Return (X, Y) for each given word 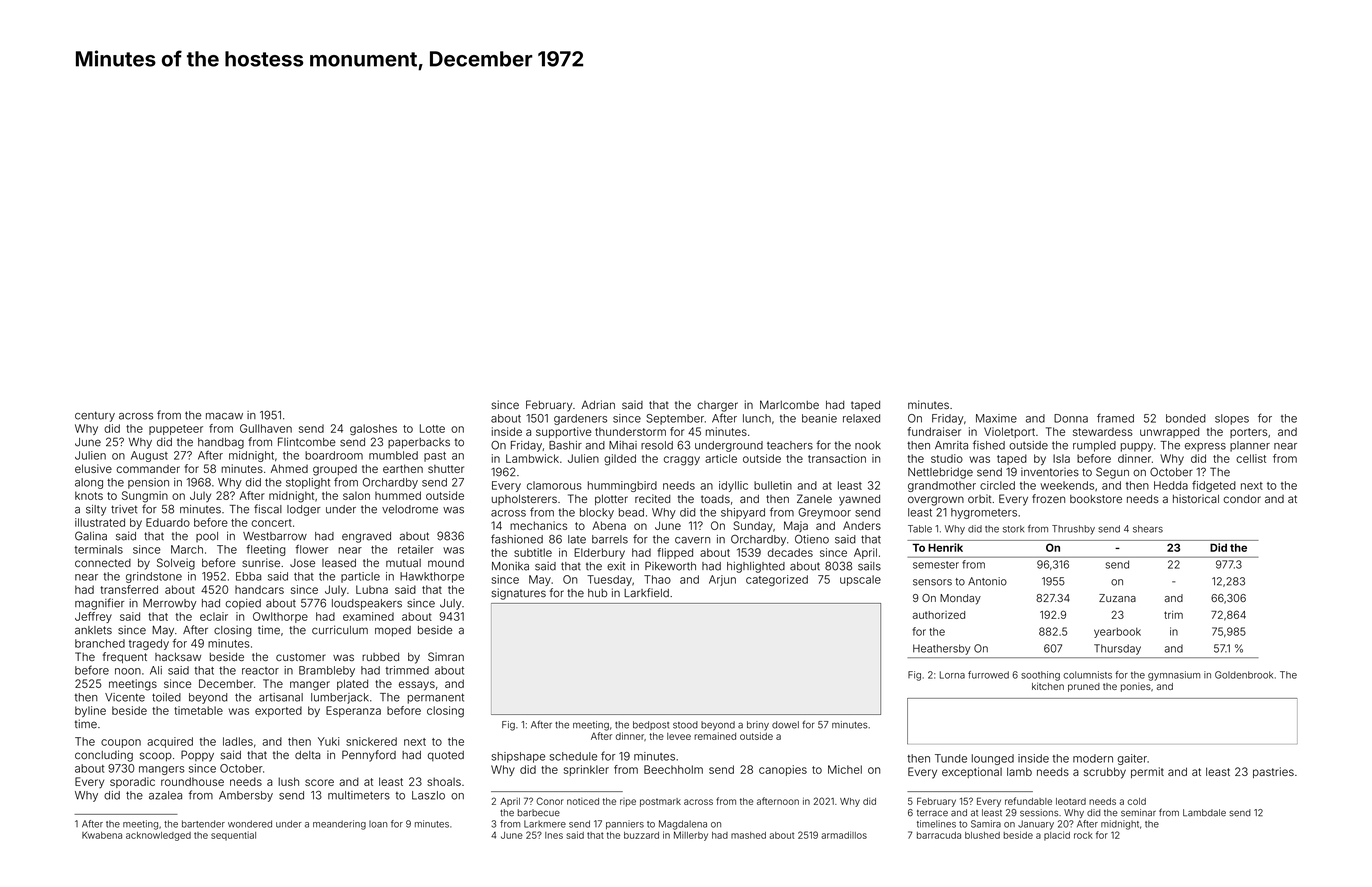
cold (1136, 801)
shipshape (518, 757)
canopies (783, 770)
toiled (166, 697)
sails (869, 566)
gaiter (1132, 759)
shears (1148, 529)
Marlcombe (789, 404)
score (319, 782)
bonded (1186, 418)
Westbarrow (275, 536)
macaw (224, 416)
